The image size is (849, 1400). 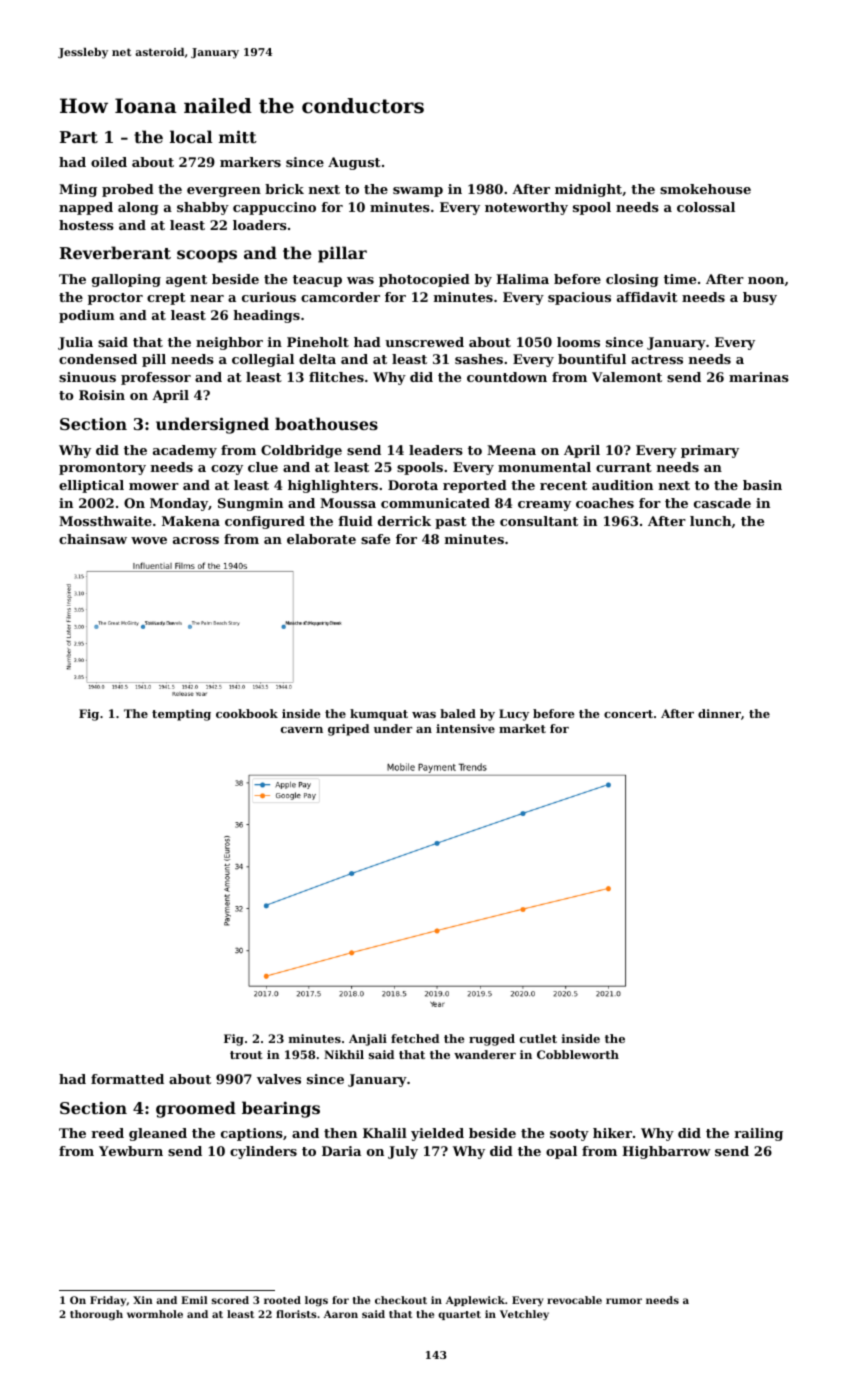 I want to click on concert, so click(x=628, y=714).
